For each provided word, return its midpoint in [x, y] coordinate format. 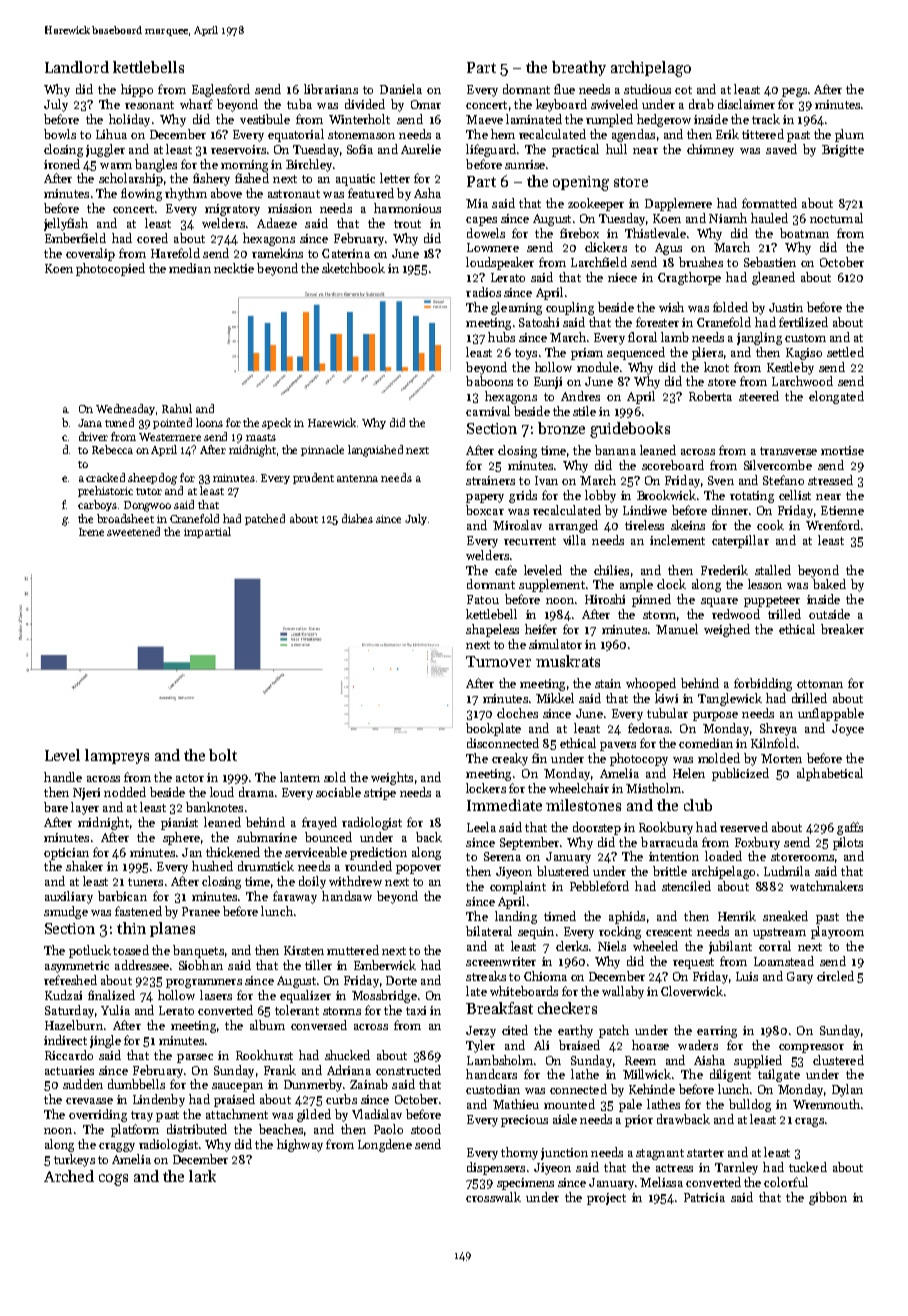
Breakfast [499, 1008]
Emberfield [75, 238]
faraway [295, 897]
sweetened [133, 531]
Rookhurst [264, 1055]
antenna [357, 478]
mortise [842, 450]
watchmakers [826, 886]
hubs [501, 337]
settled [845, 352]
